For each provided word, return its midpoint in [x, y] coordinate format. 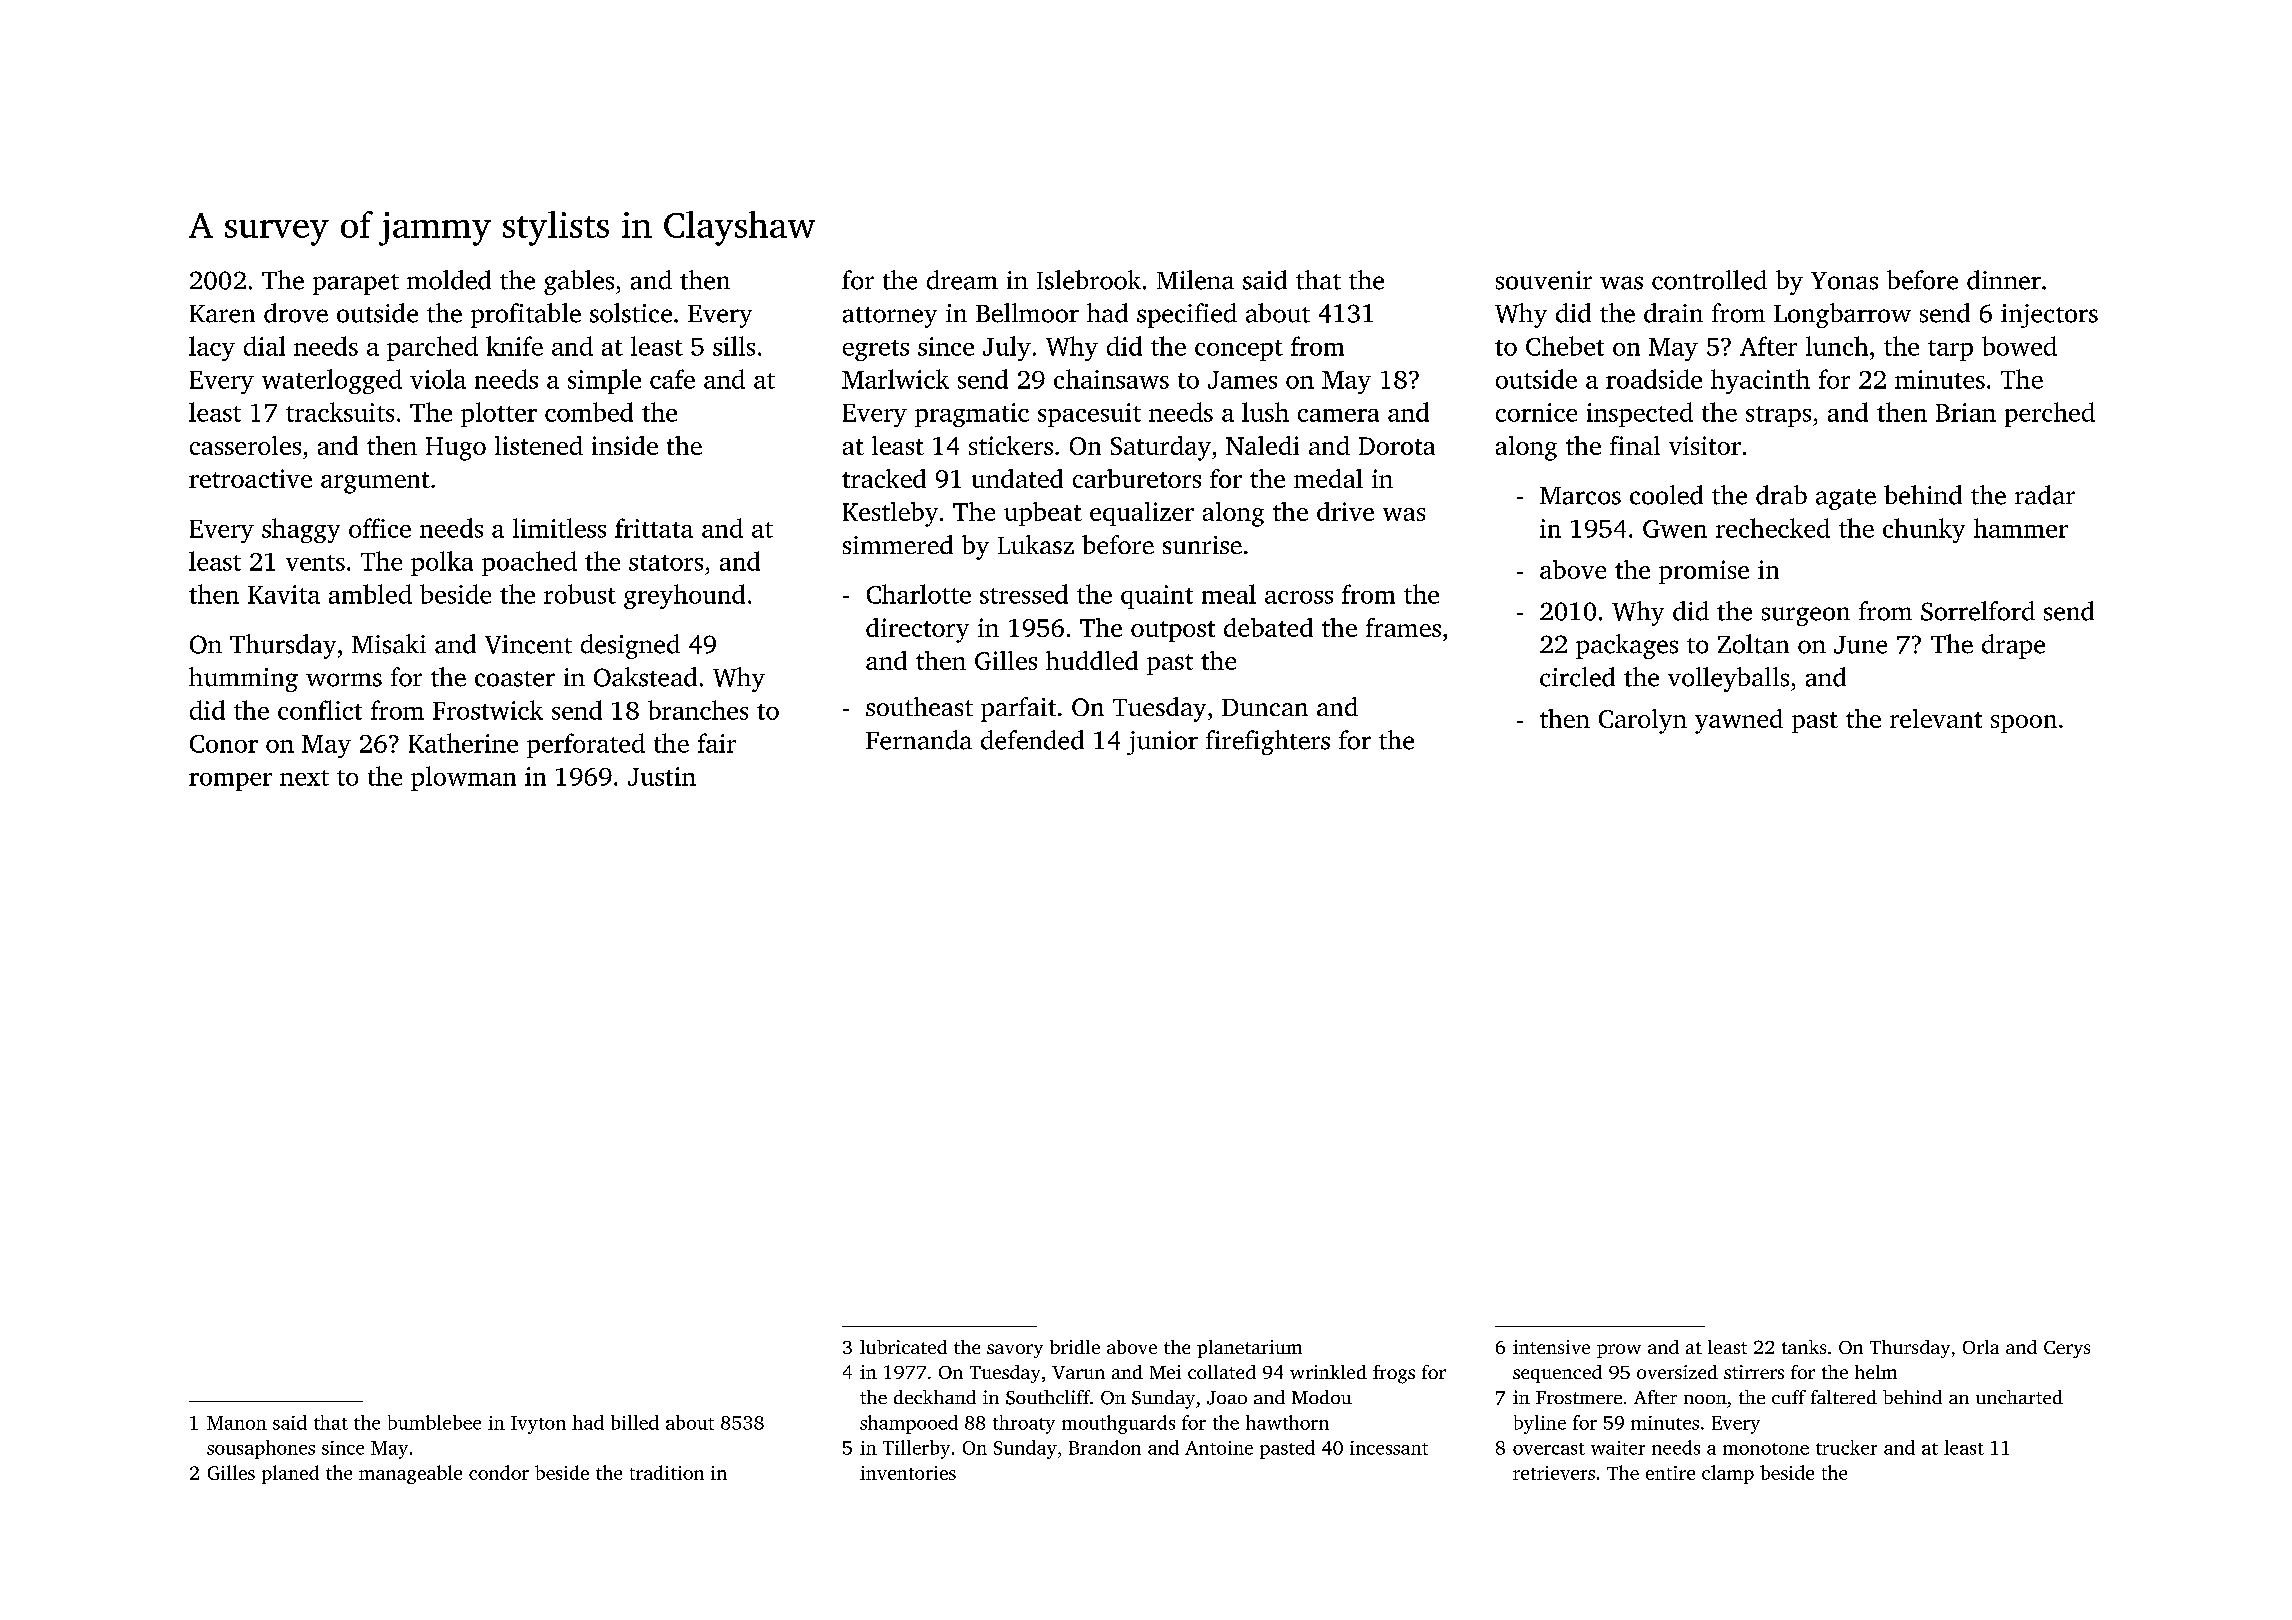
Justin [662, 776]
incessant [1389, 1448]
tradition [667, 1472]
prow [1619, 1351]
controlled [1709, 280]
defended [1032, 740]
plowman [463, 778]
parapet [356, 284]
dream [962, 280]
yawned [1739, 721]
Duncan [1265, 707]
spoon [2024, 724]
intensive [1551, 1347]
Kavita [284, 594]
